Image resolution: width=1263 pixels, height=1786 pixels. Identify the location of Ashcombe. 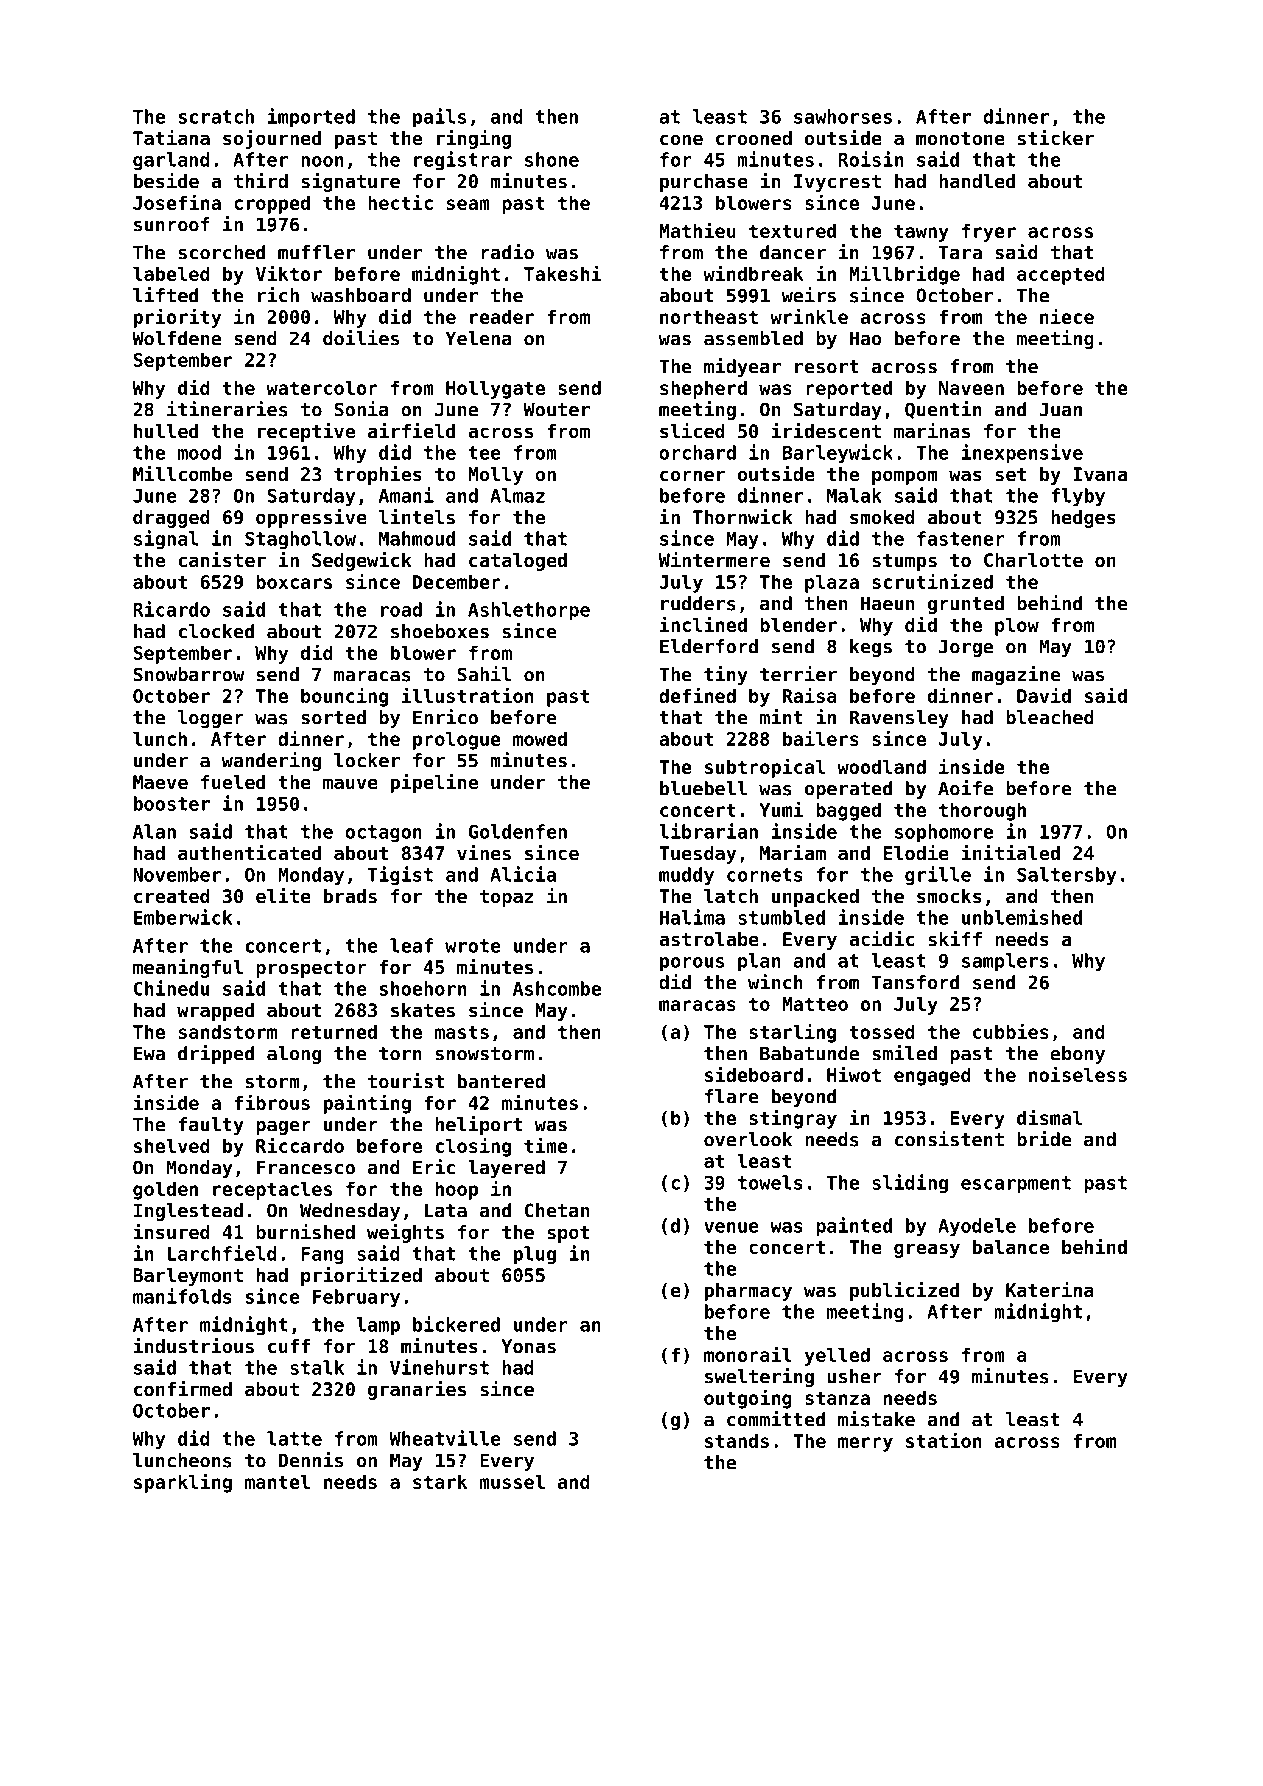
(557, 988).
